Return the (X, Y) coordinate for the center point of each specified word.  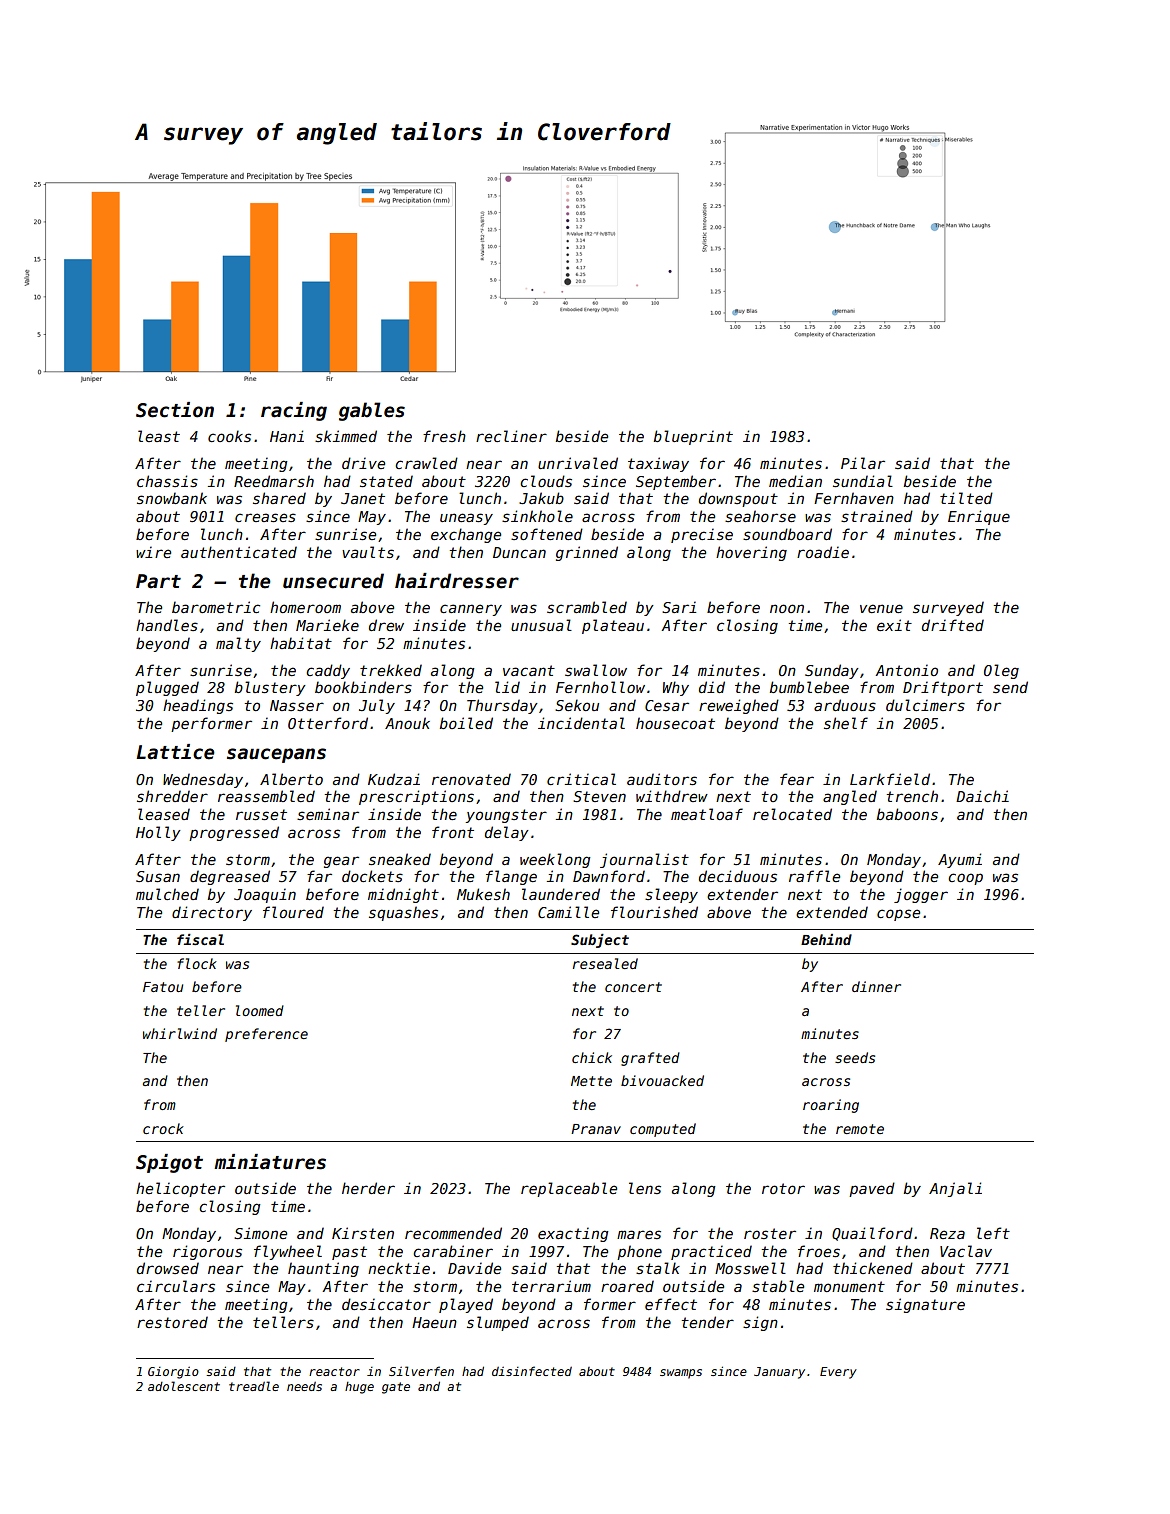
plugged (167, 688)
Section (175, 410)
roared (627, 1286)
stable (778, 1286)
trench (912, 796)
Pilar (863, 463)
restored (172, 1322)
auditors (662, 779)
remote (860, 1129)
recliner (511, 436)
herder (368, 1188)
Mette (591, 1081)
